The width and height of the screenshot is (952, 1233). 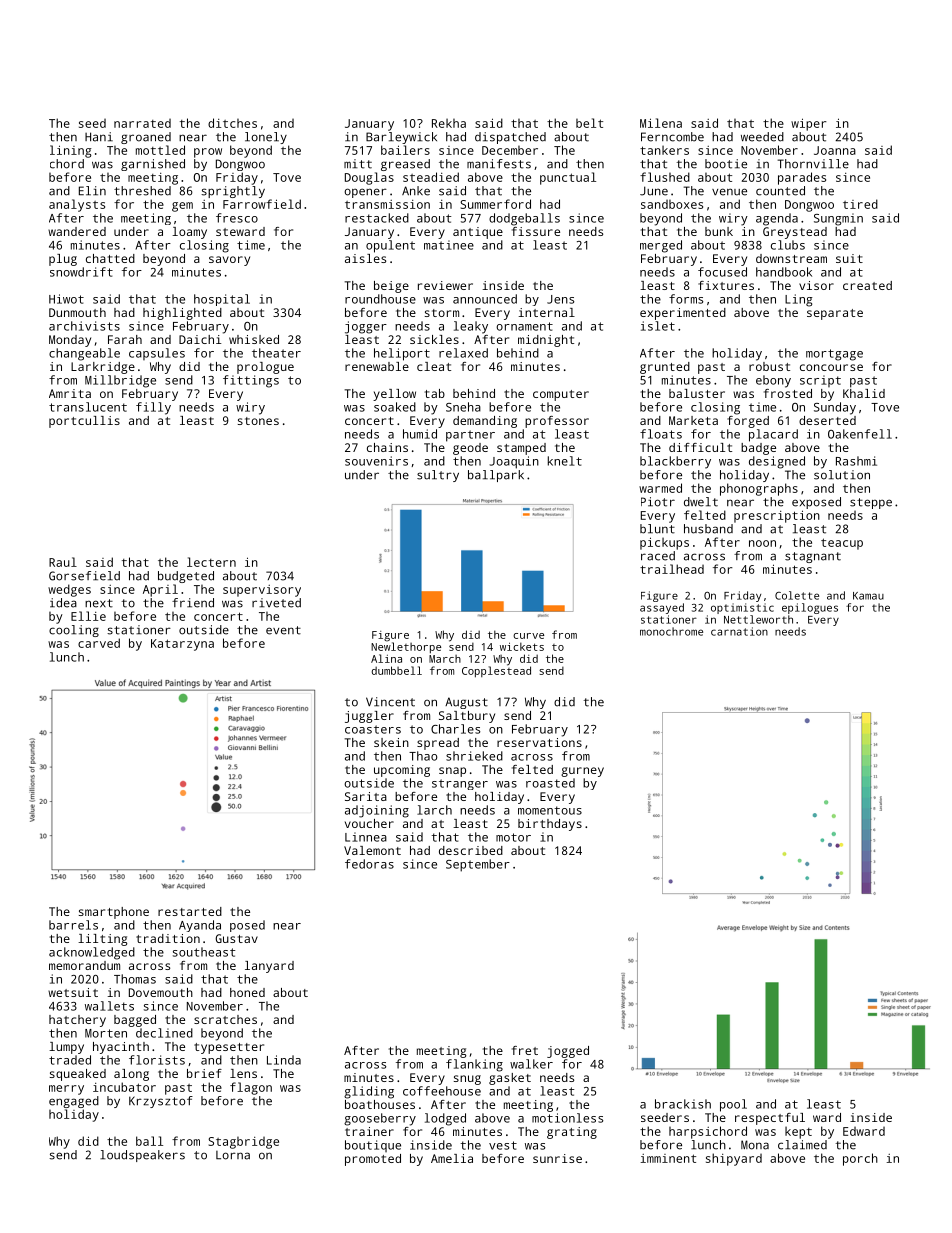 I want to click on pool, so click(x=733, y=1105).
